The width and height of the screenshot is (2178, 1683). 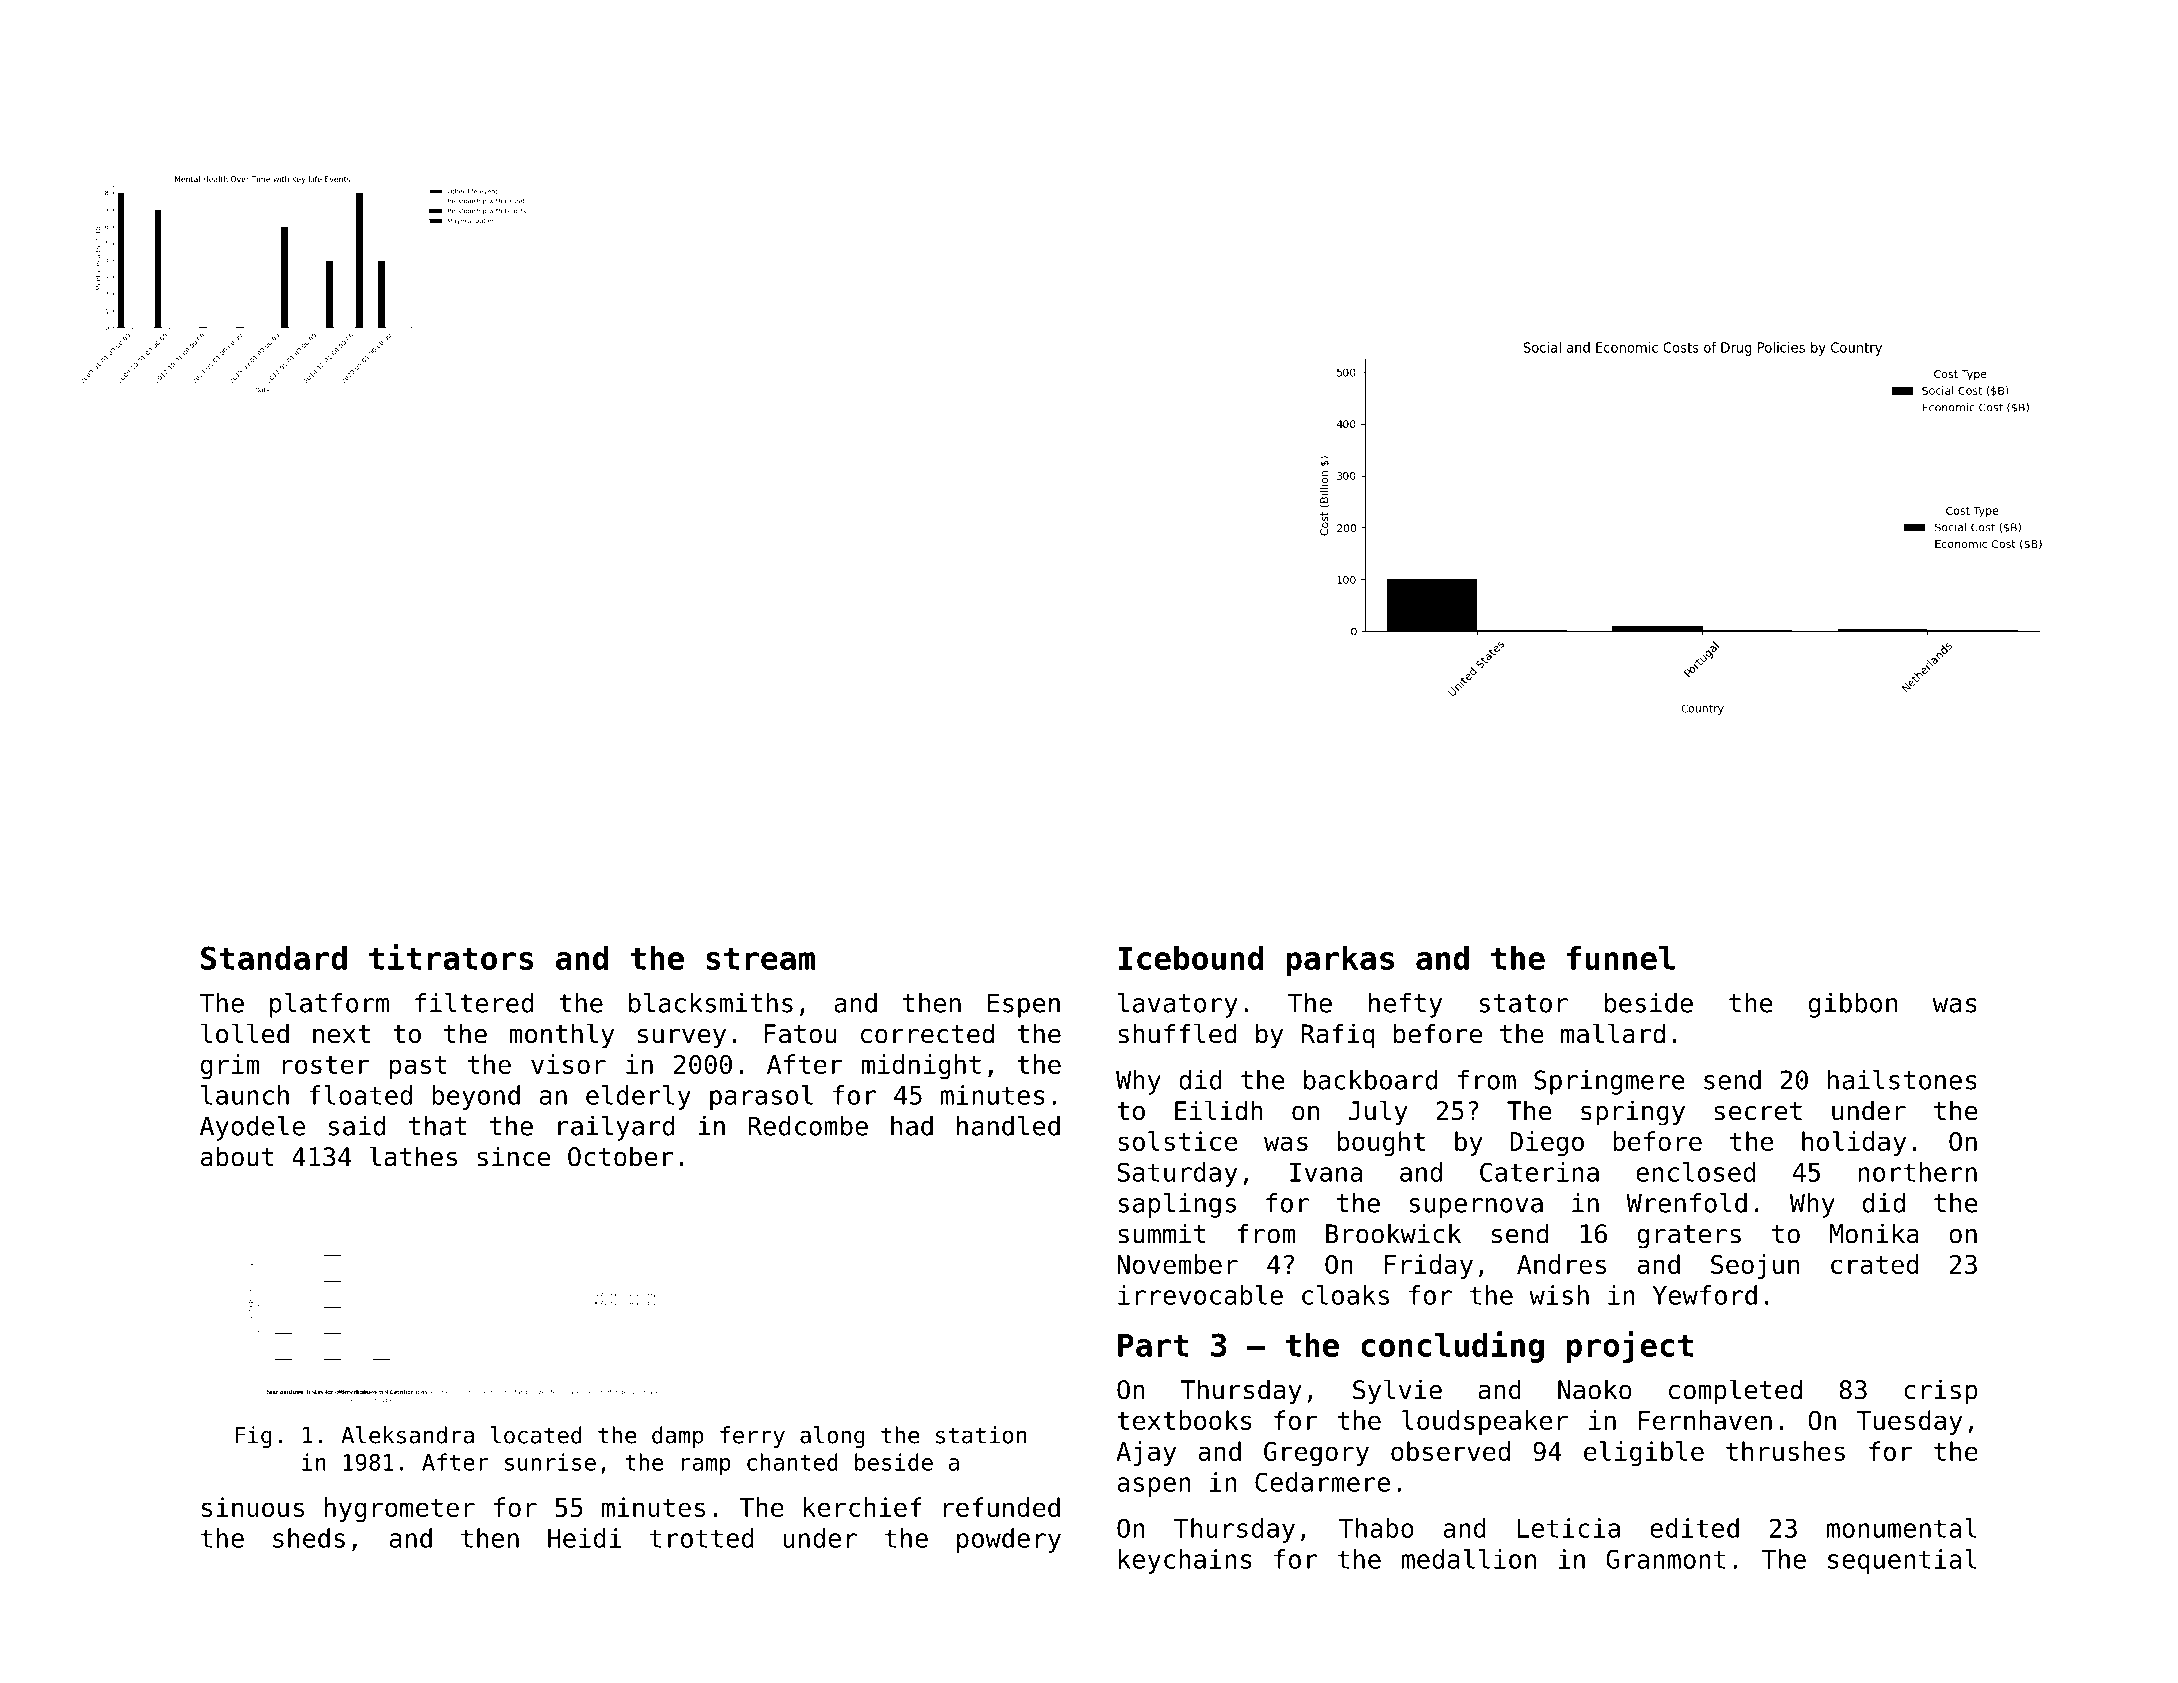 I want to click on summit, so click(x=1162, y=1233).
